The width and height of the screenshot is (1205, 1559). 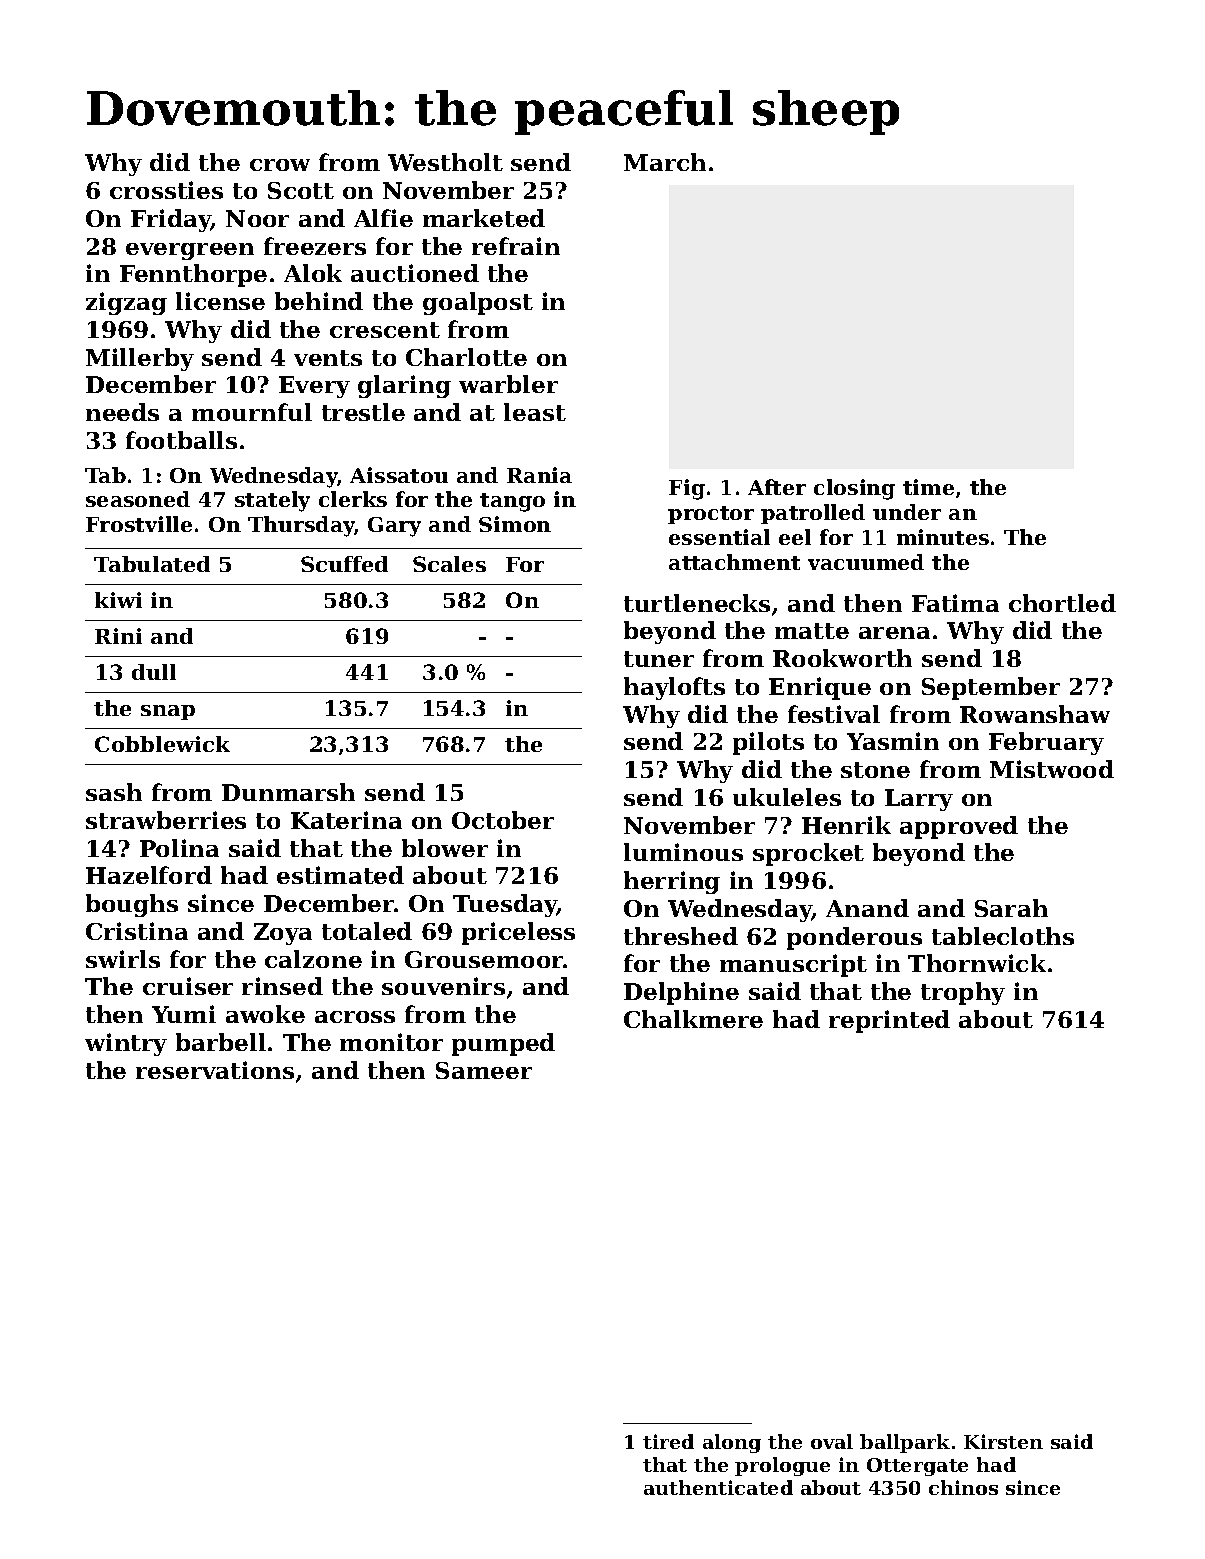 I want to click on reprinted, so click(x=889, y=1021).
